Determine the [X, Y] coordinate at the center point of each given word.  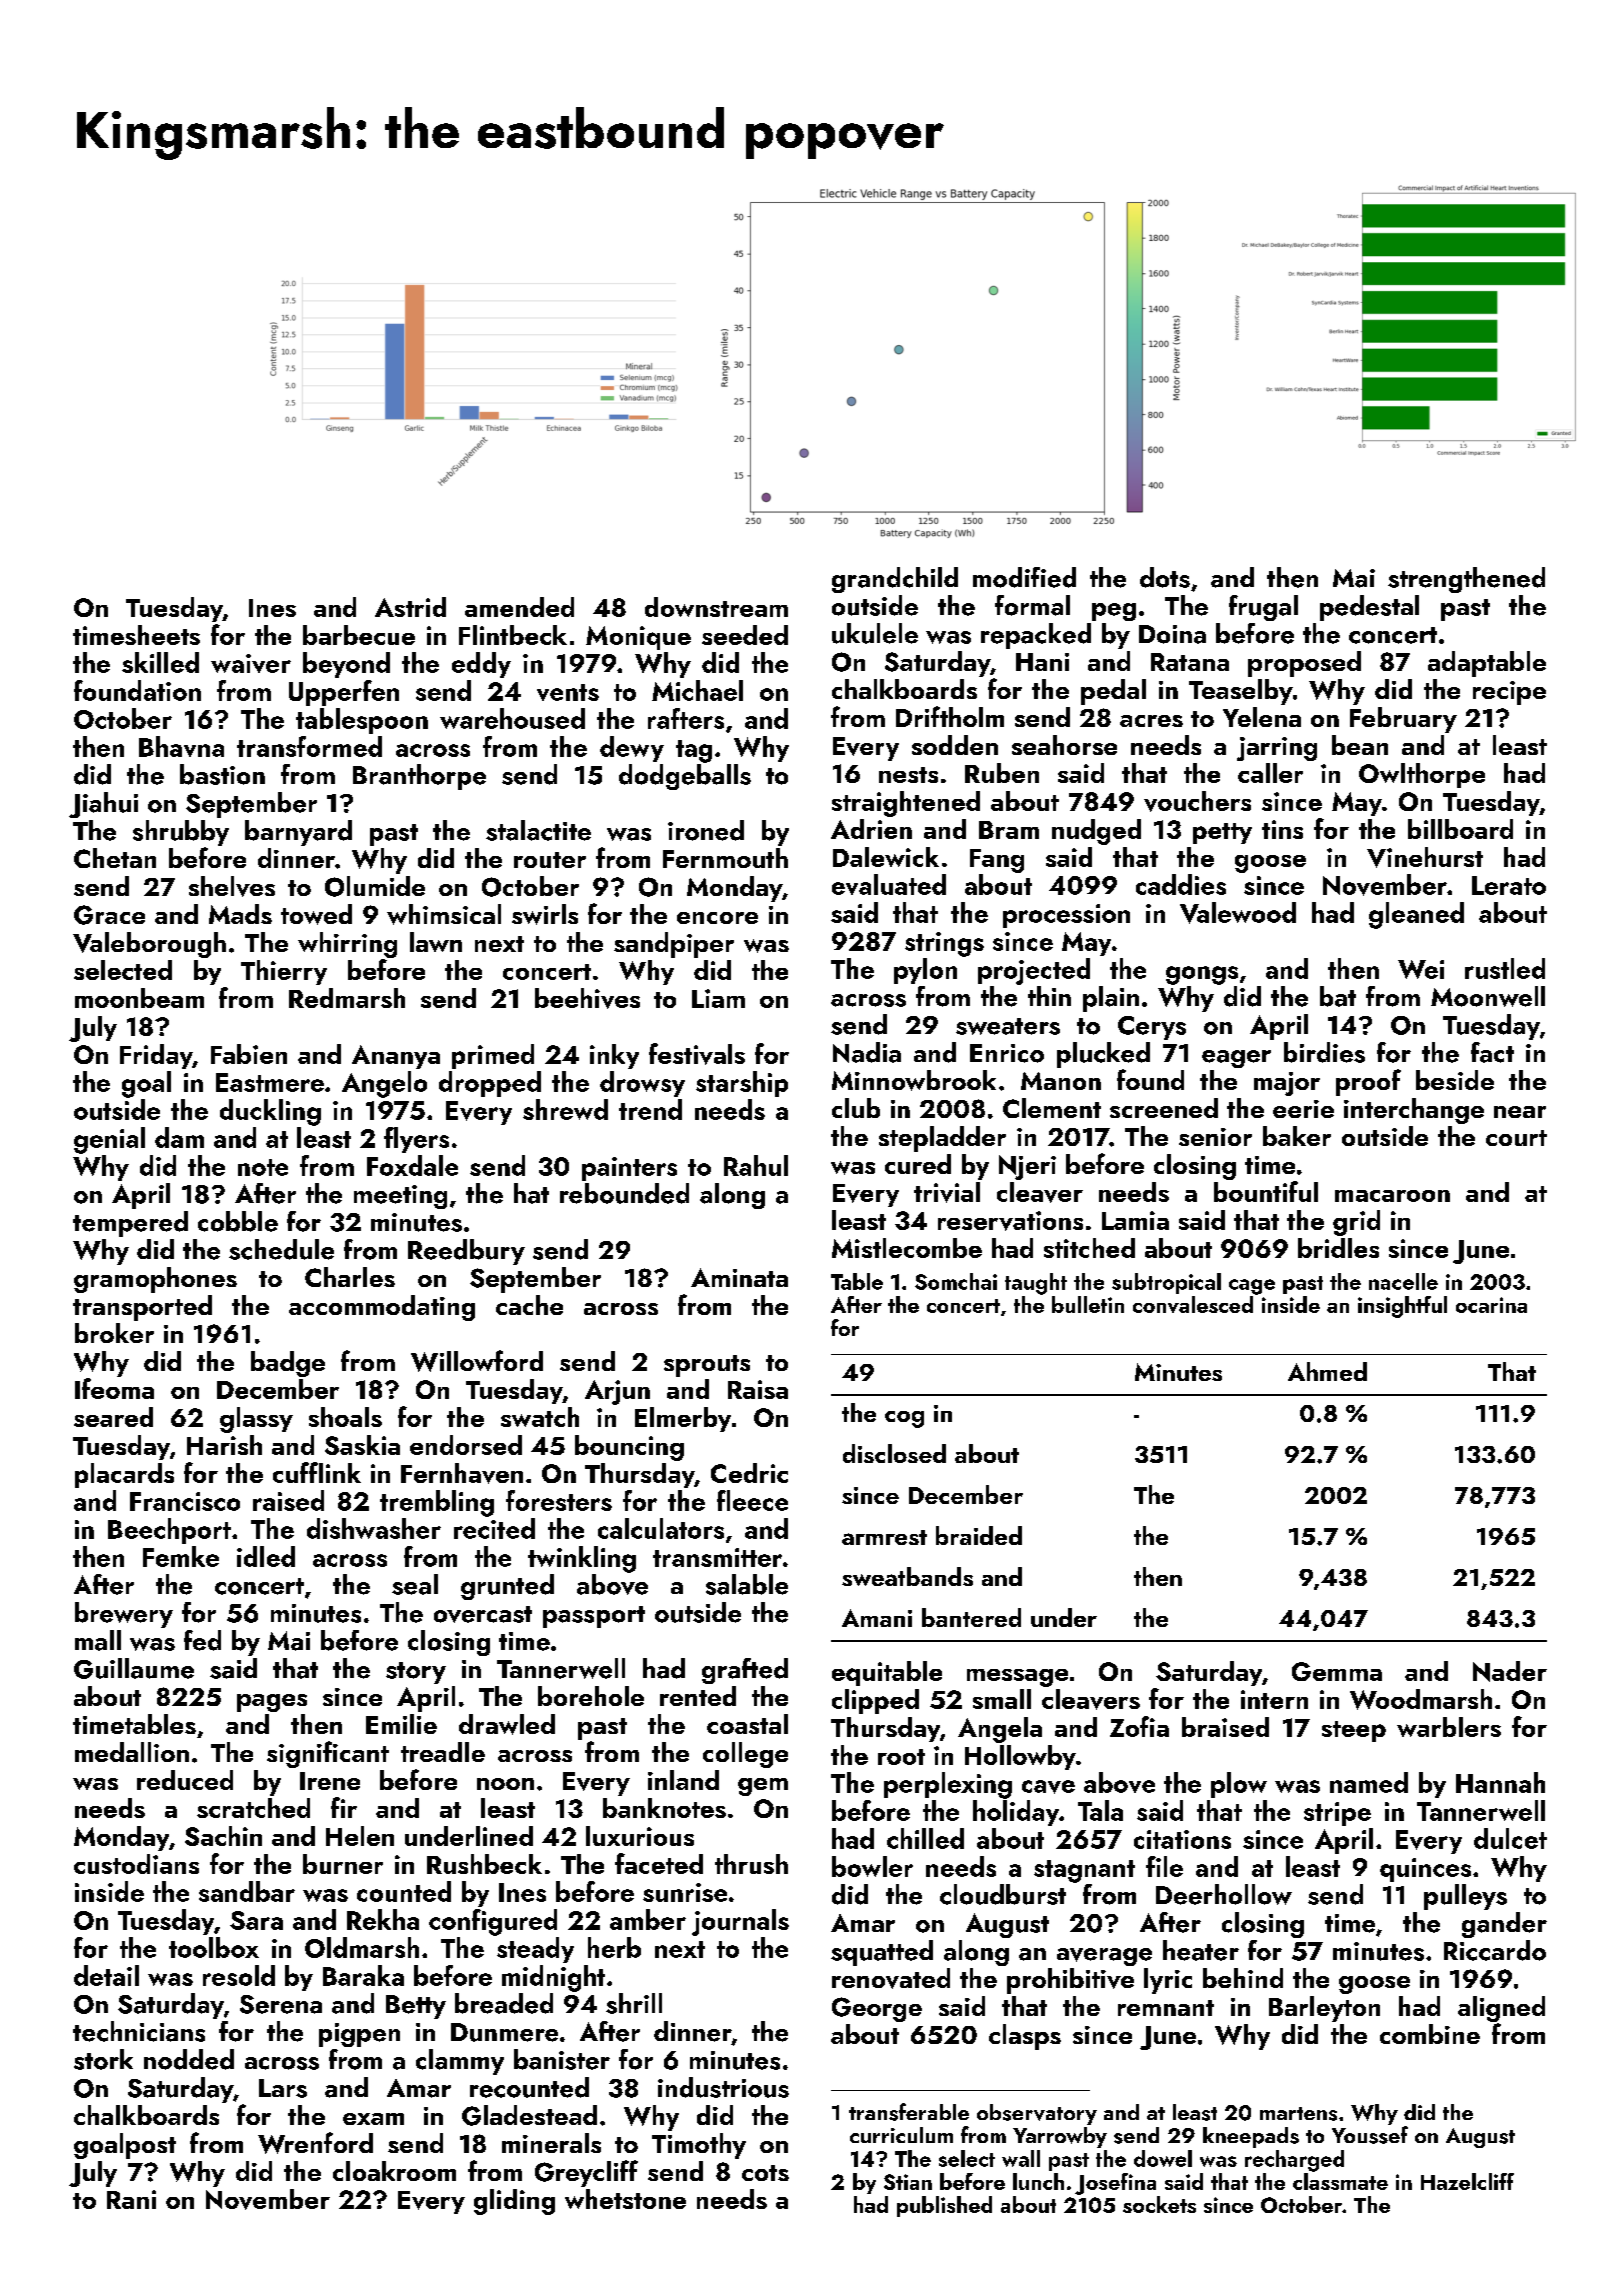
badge [288, 1364]
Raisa [758, 1389]
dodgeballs [685, 777]
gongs [1202, 975]
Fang [997, 861]
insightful [1402, 1307]
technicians [139, 2031]
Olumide [375, 886]
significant [328, 1754]
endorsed [466, 1445]
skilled [160, 662]
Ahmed [1327, 1371]
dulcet [1510, 1838]
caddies [1181, 884]
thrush [751, 1864]
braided [979, 1535]
